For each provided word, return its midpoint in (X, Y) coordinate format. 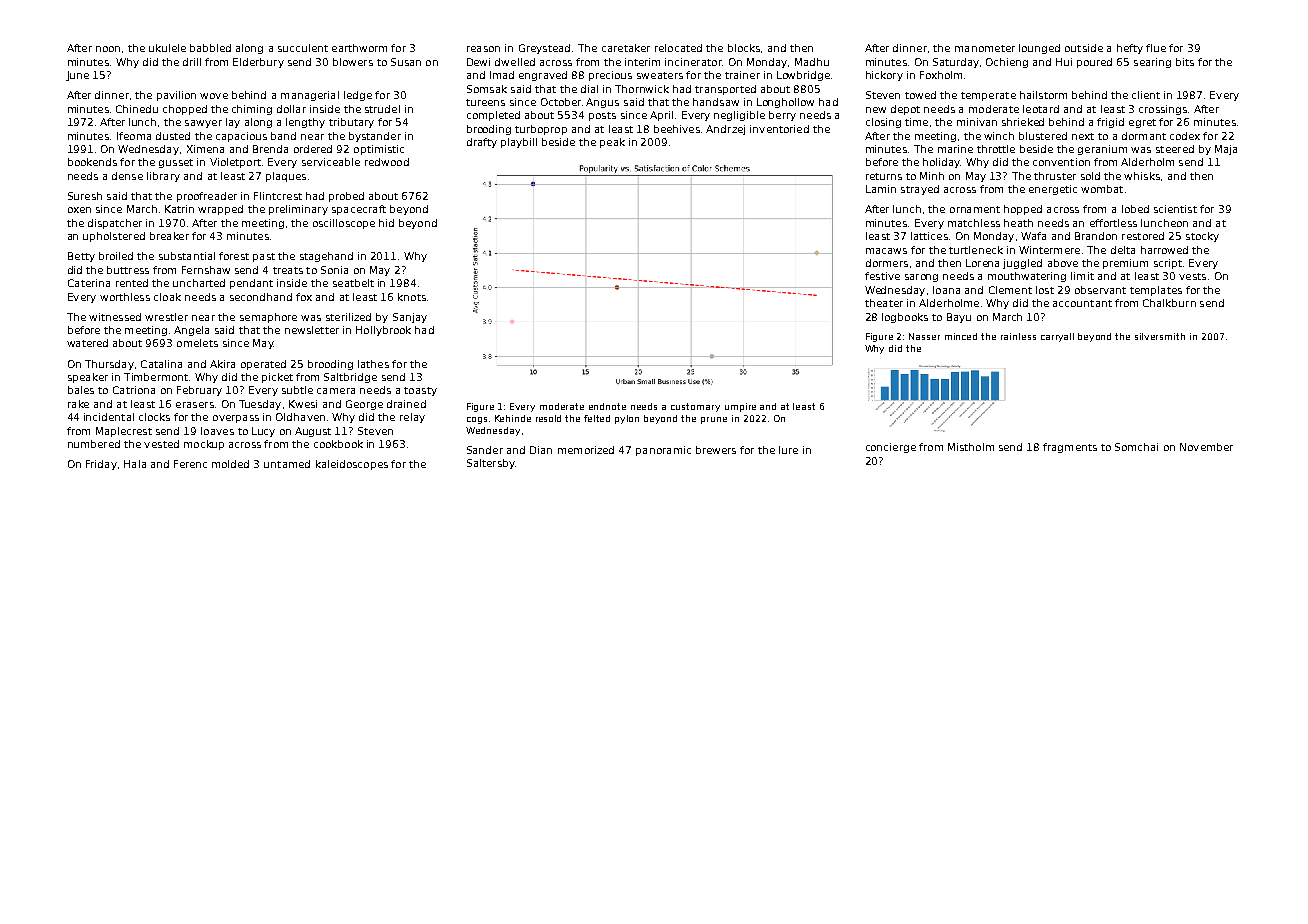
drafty (482, 143)
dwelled (515, 62)
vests (1192, 276)
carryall (1057, 337)
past (264, 257)
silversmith (1160, 336)
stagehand (326, 257)
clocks (154, 417)
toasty (420, 391)
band (283, 136)
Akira (222, 364)
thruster (1055, 176)
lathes (373, 364)
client (1146, 95)
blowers (353, 62)
